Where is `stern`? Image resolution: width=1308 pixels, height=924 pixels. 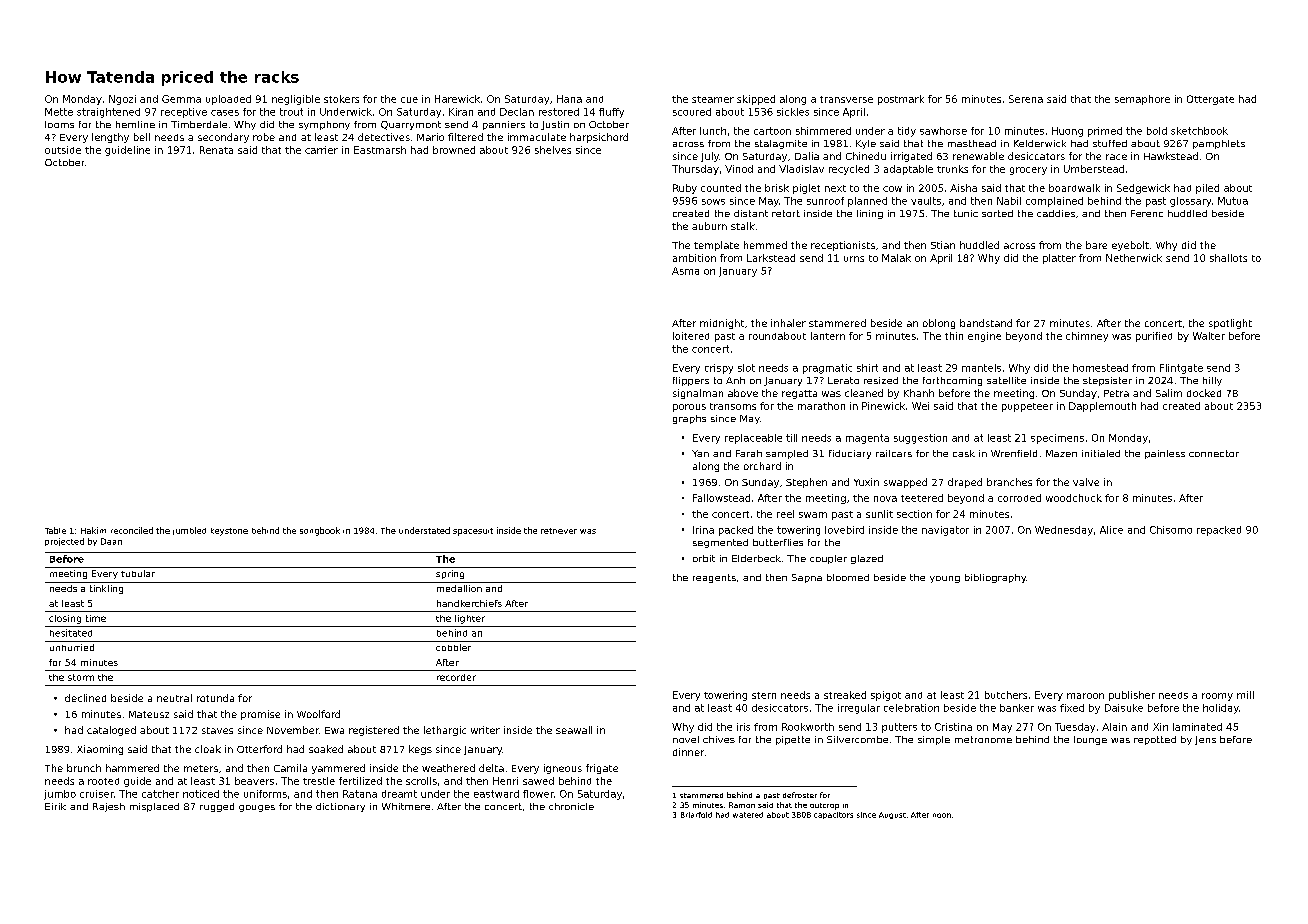 stern is located at coordinates (764, 695).
